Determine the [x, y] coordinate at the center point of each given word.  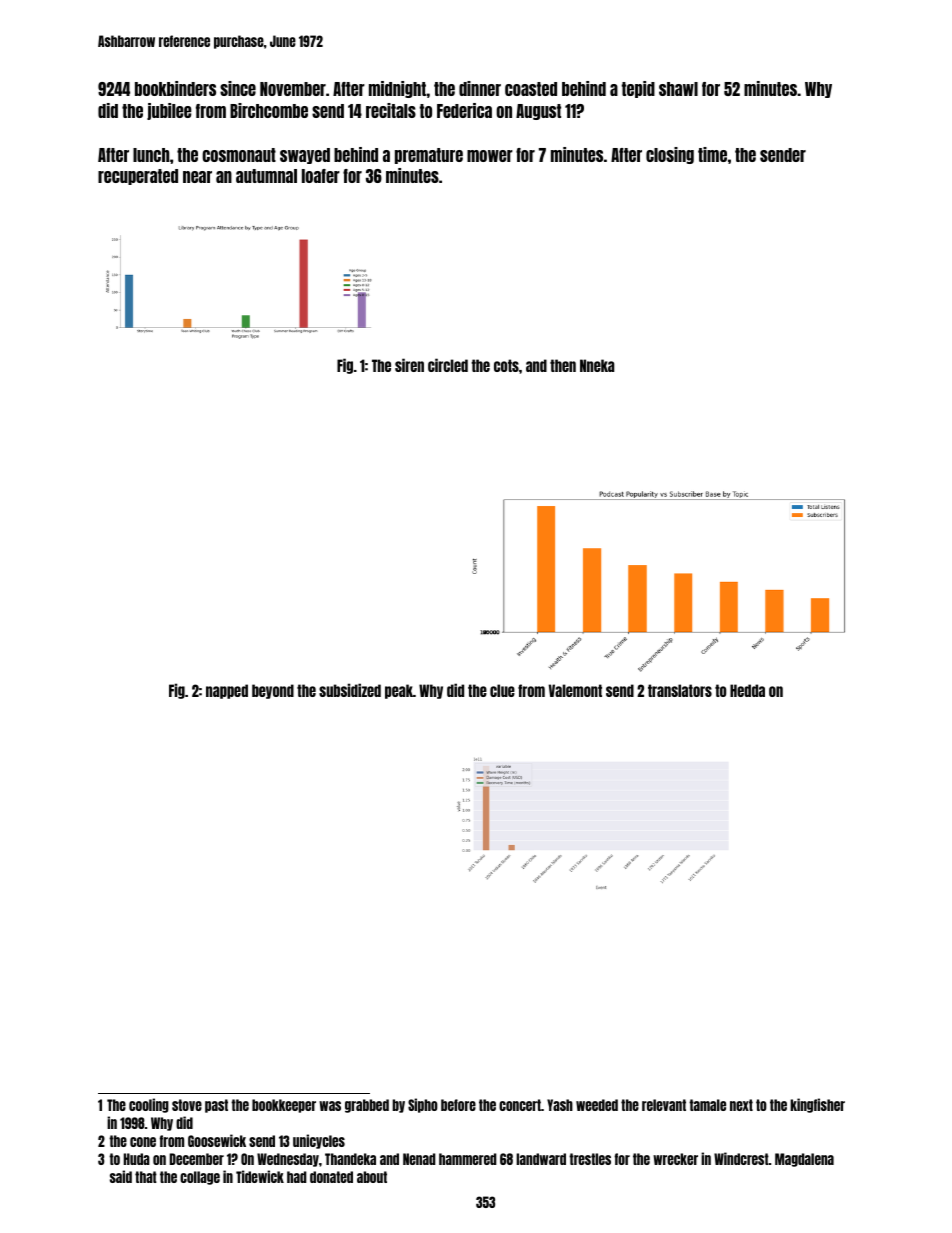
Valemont [575, 690]
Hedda [747, 690]
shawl [678, 89]
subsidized [350, 690]
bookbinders [175, 88]
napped [227, 691]
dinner [480, 88]
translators [680, 690]
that [146, 1177]
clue [502, 690]
